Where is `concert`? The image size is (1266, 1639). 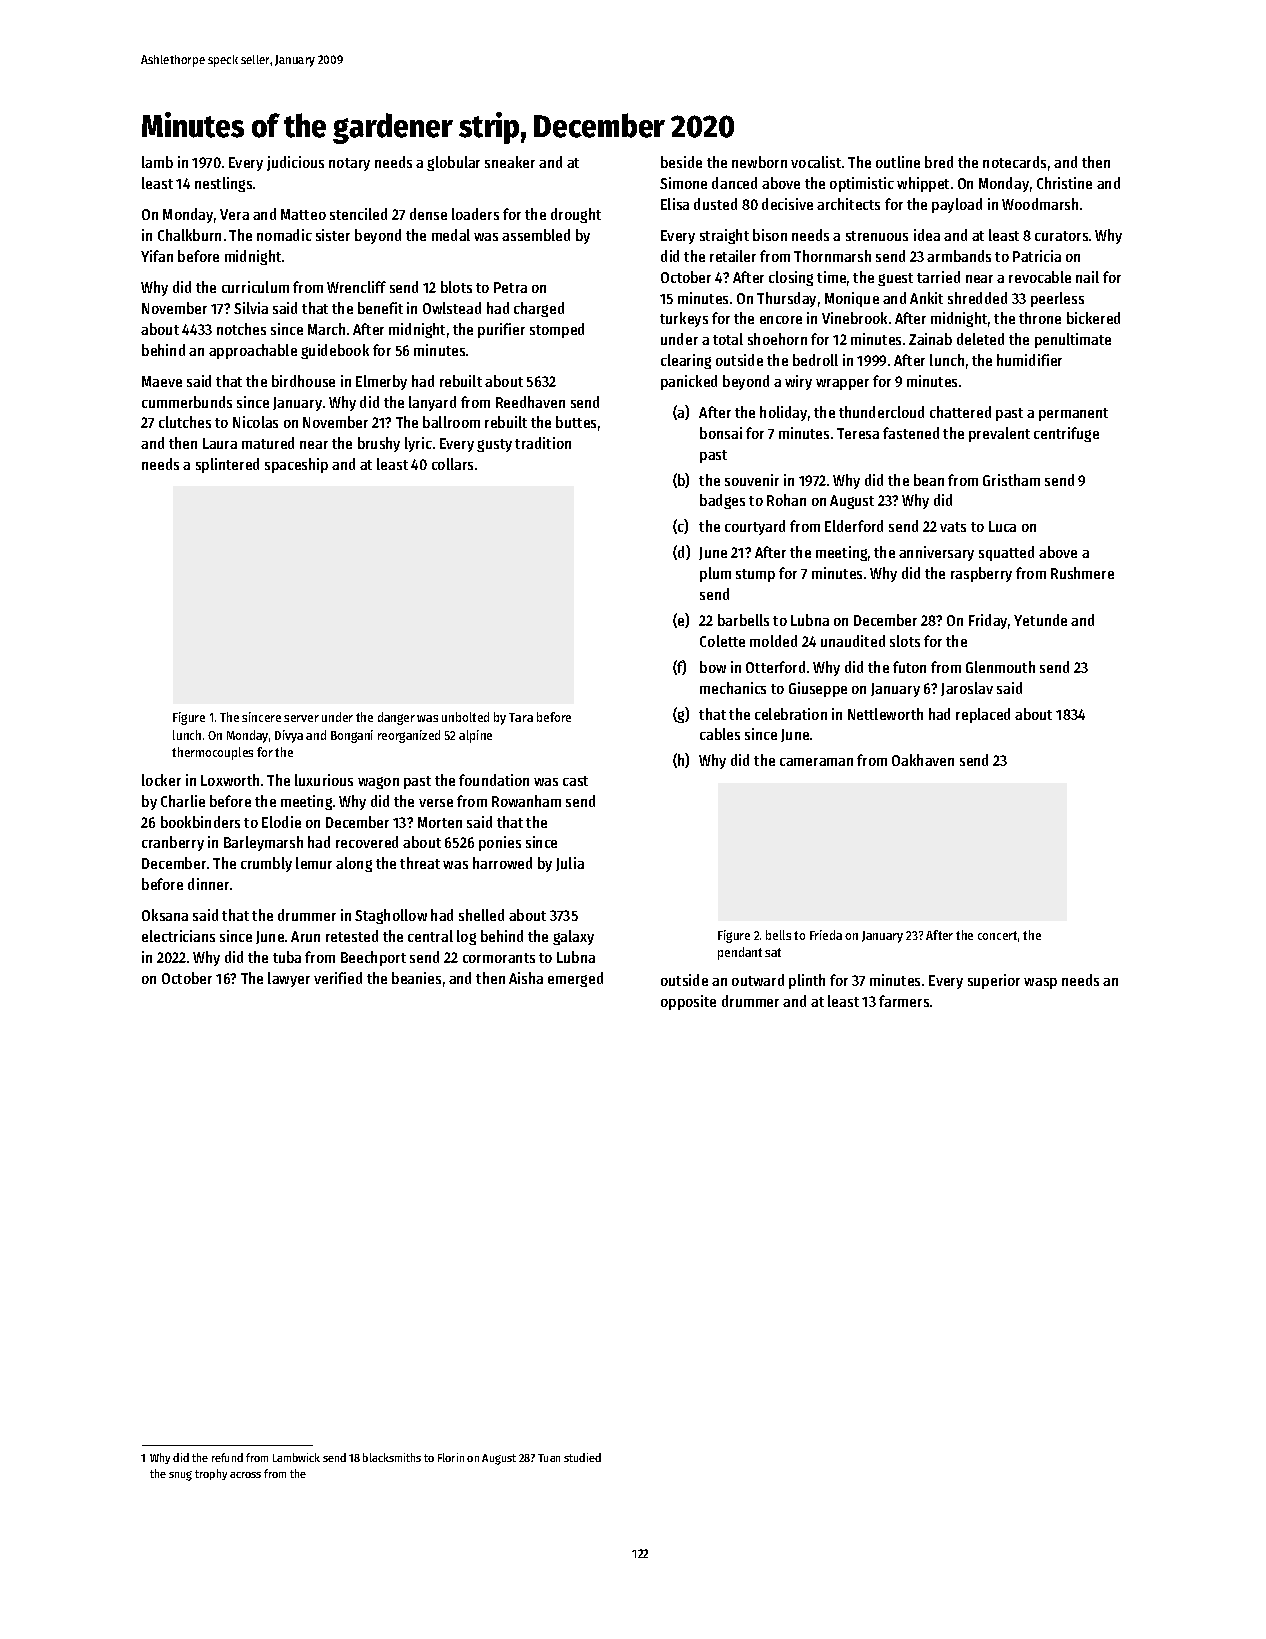
concert is located at coordinates (997, 935).
